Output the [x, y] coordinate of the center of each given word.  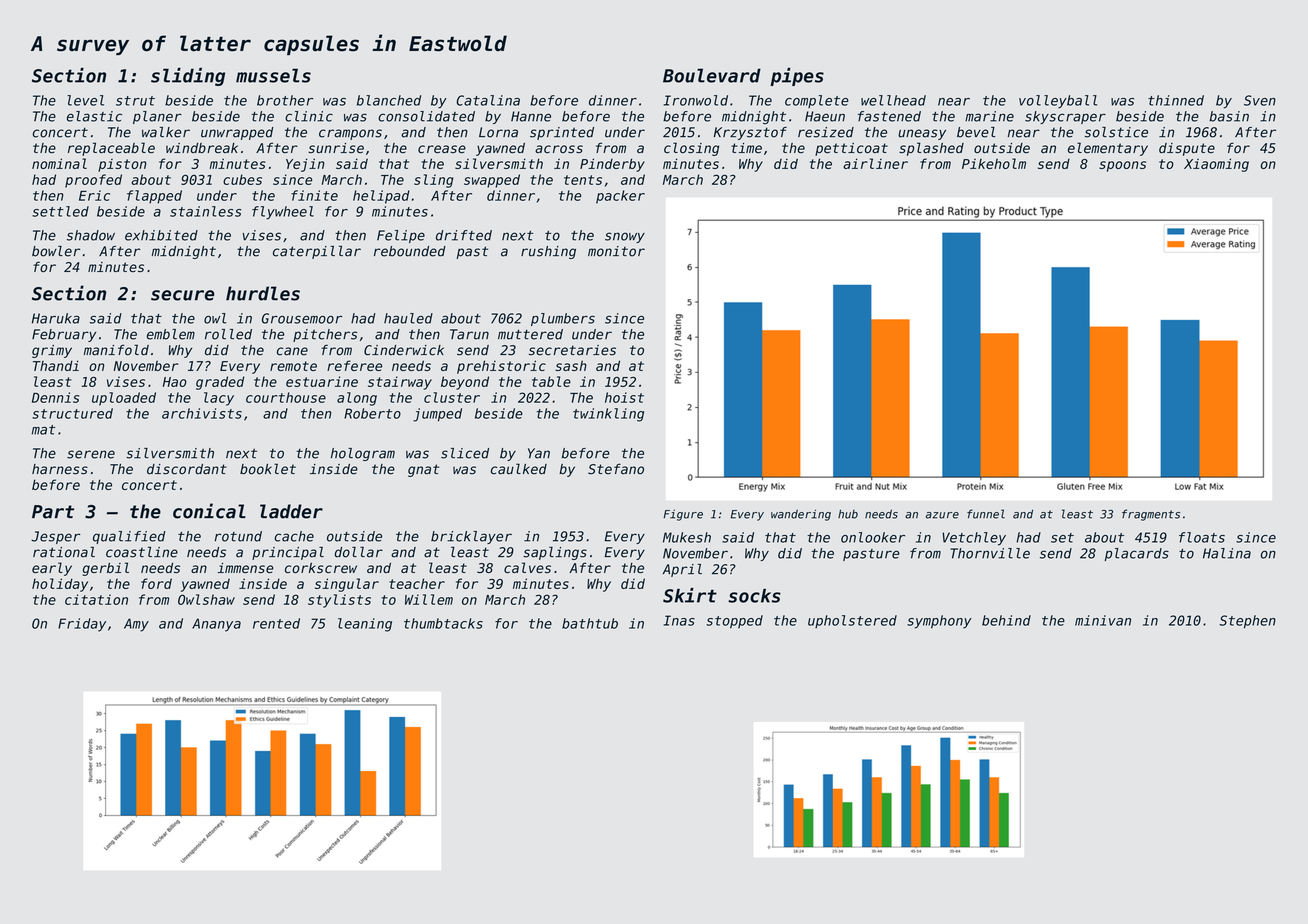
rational [64, 552]
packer [620, 197]
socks [754, 596]
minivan [1103, 620]
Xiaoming [1216, 165]
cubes [242, 179]
